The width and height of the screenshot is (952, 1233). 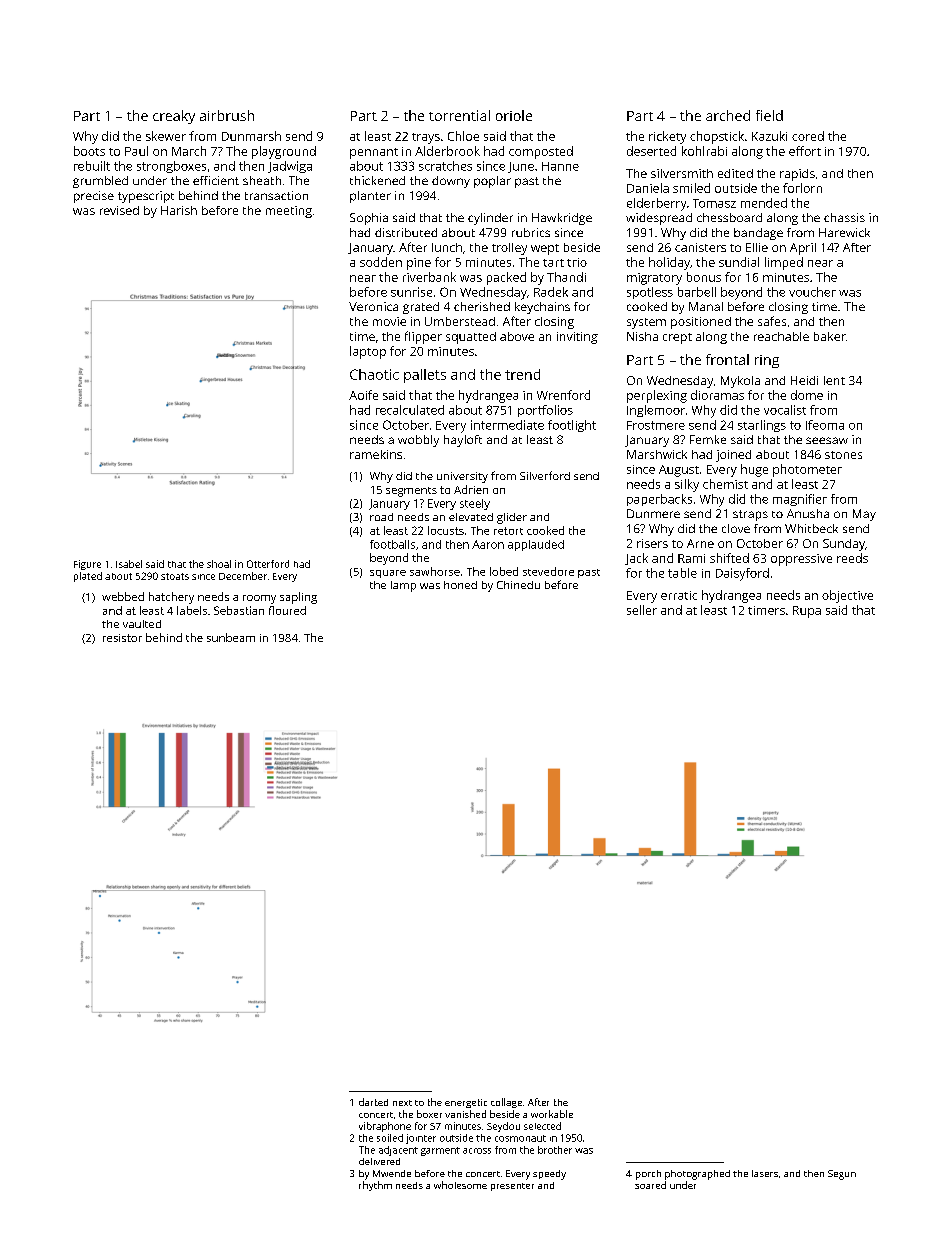 I want to click on arched, so click(x=728, y=115).
